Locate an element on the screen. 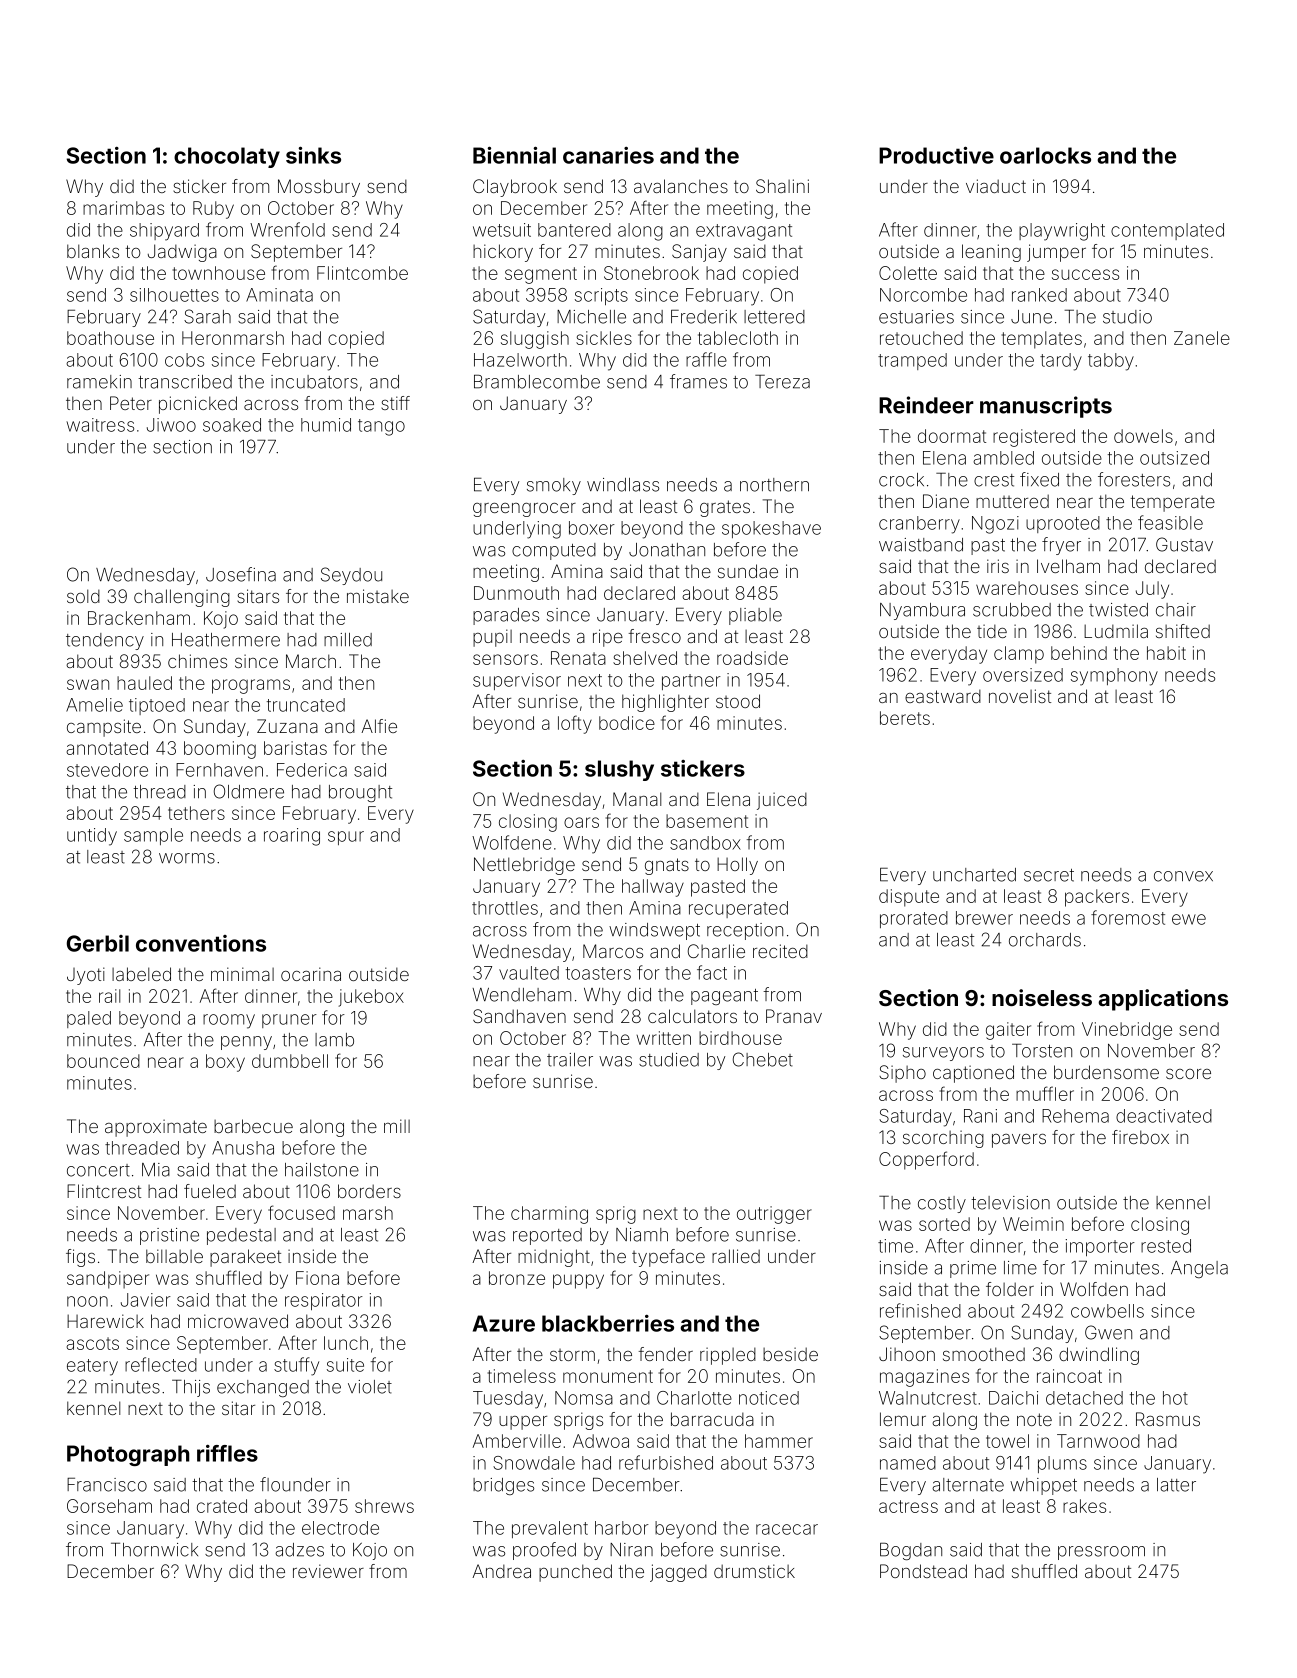 The width and height of the screenshot is (1297, 1678). roadside is located at coordinates (752, 658).
